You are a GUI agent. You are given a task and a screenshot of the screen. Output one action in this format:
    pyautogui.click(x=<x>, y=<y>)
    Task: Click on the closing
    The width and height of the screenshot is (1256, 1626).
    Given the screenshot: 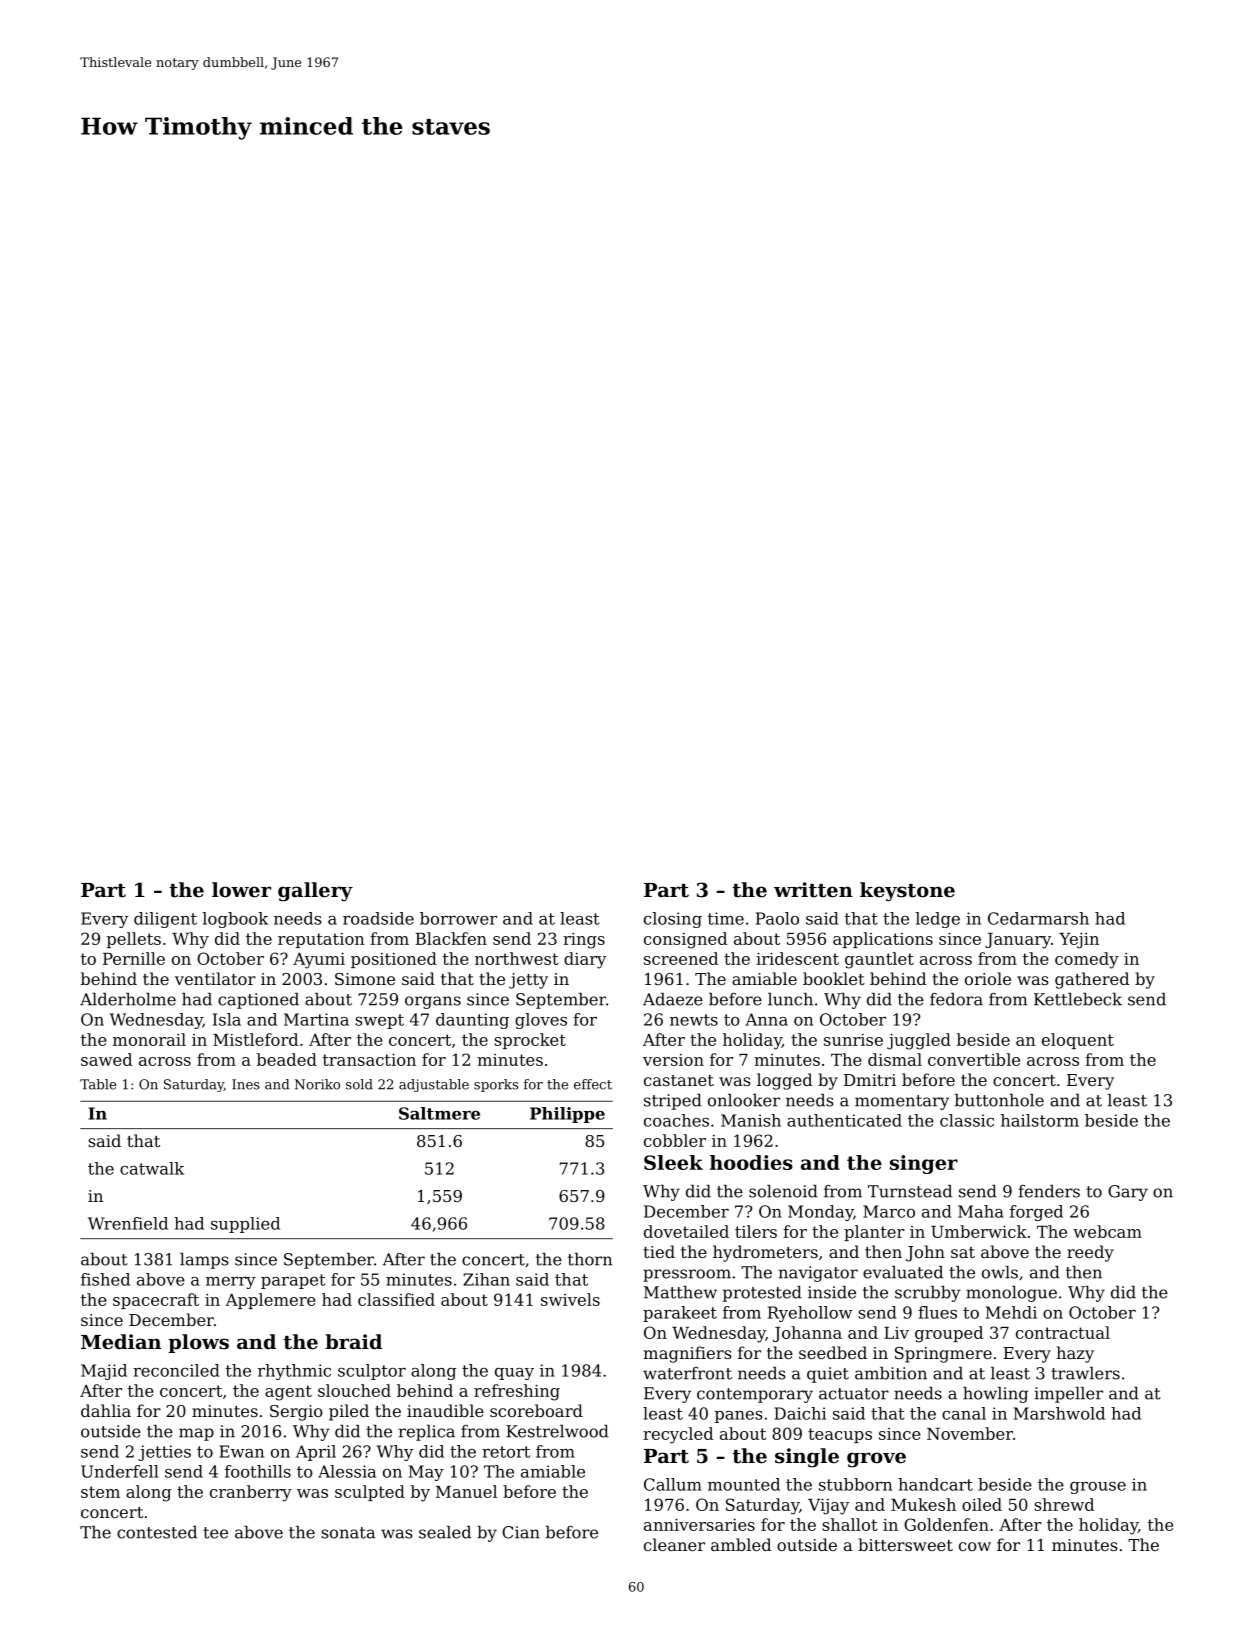 What is the action you would take?
    pyautogui.click(x=673, y=920)
